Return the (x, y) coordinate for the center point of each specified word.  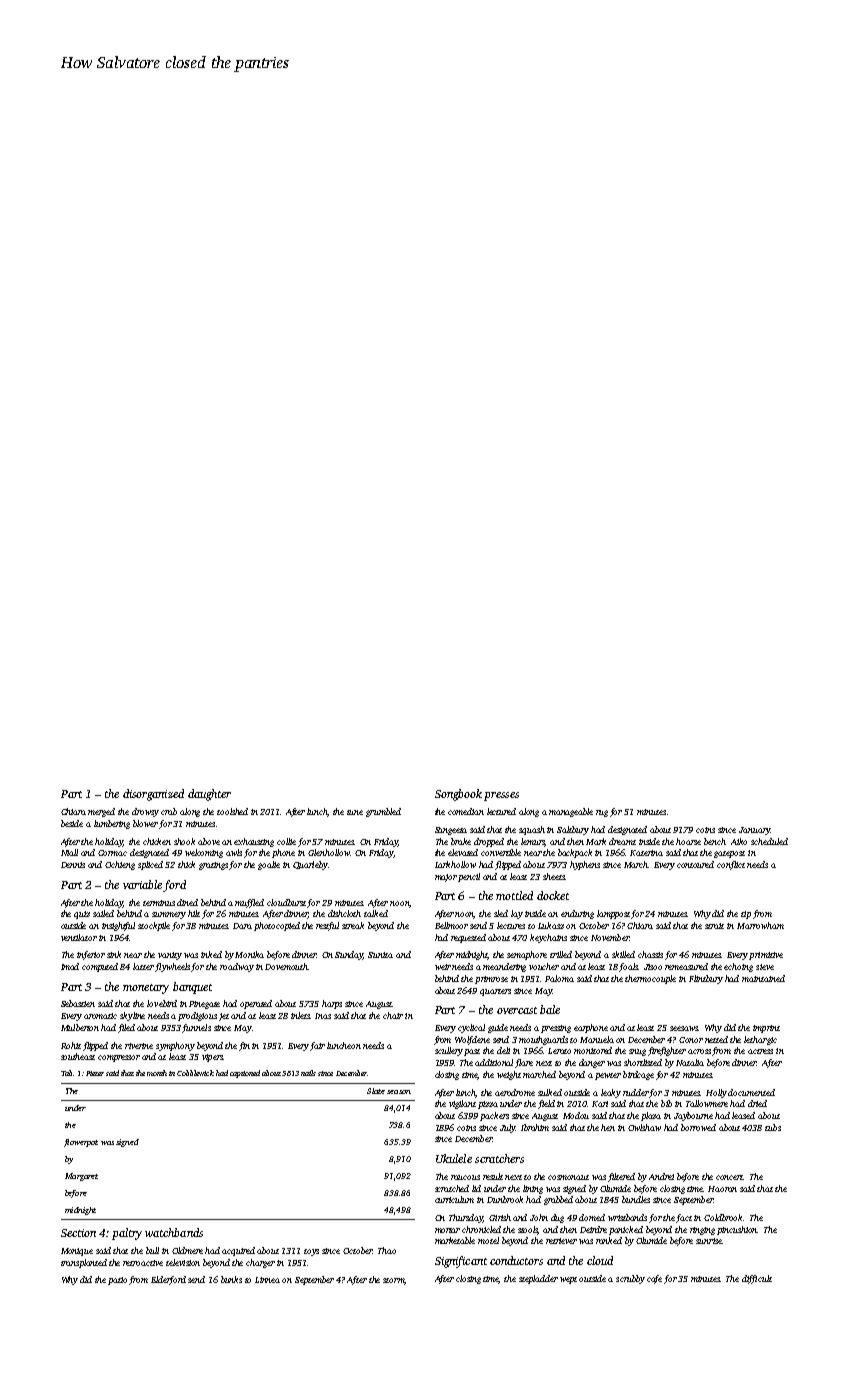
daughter (209, 795)
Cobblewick (195, 1073)
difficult (757, 1279)
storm (393, 1280)
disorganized (153, 795)
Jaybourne (693, 1116)
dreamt (622, 841)
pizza (488, 1105)
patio (117, 1281)
